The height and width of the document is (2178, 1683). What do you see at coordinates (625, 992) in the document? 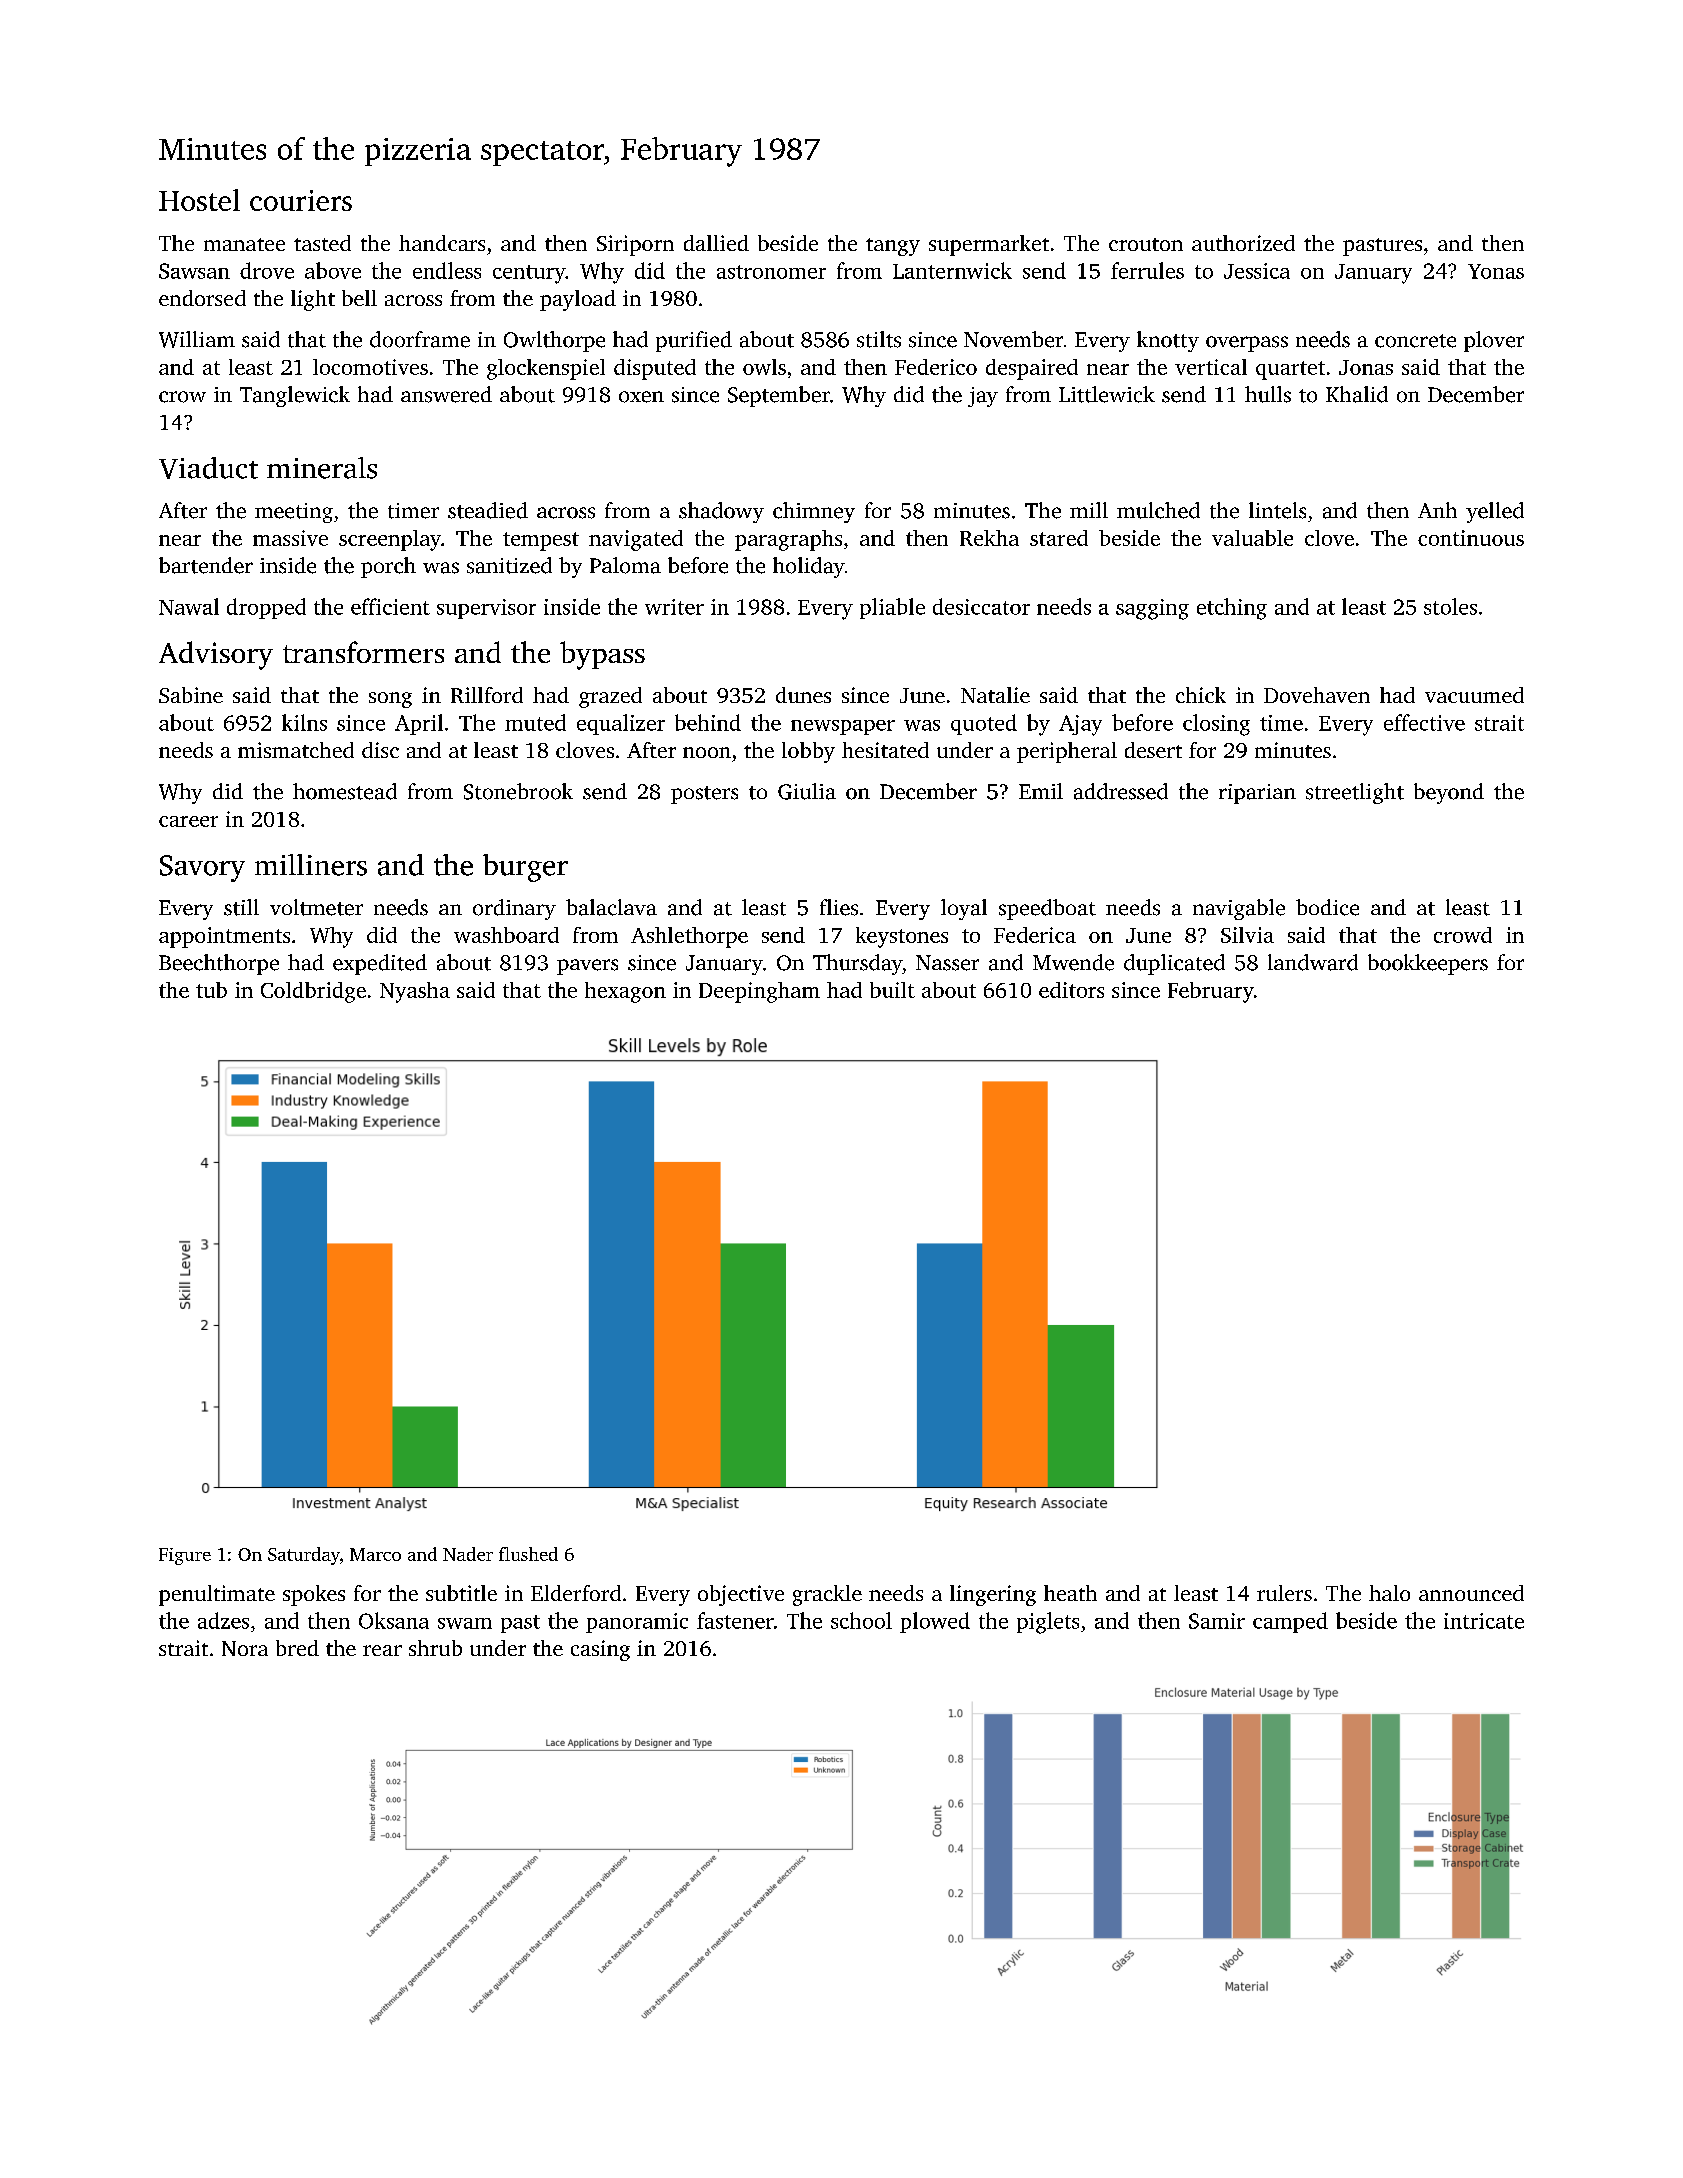
I see `hexagon` at bounding box center [625, 992].
